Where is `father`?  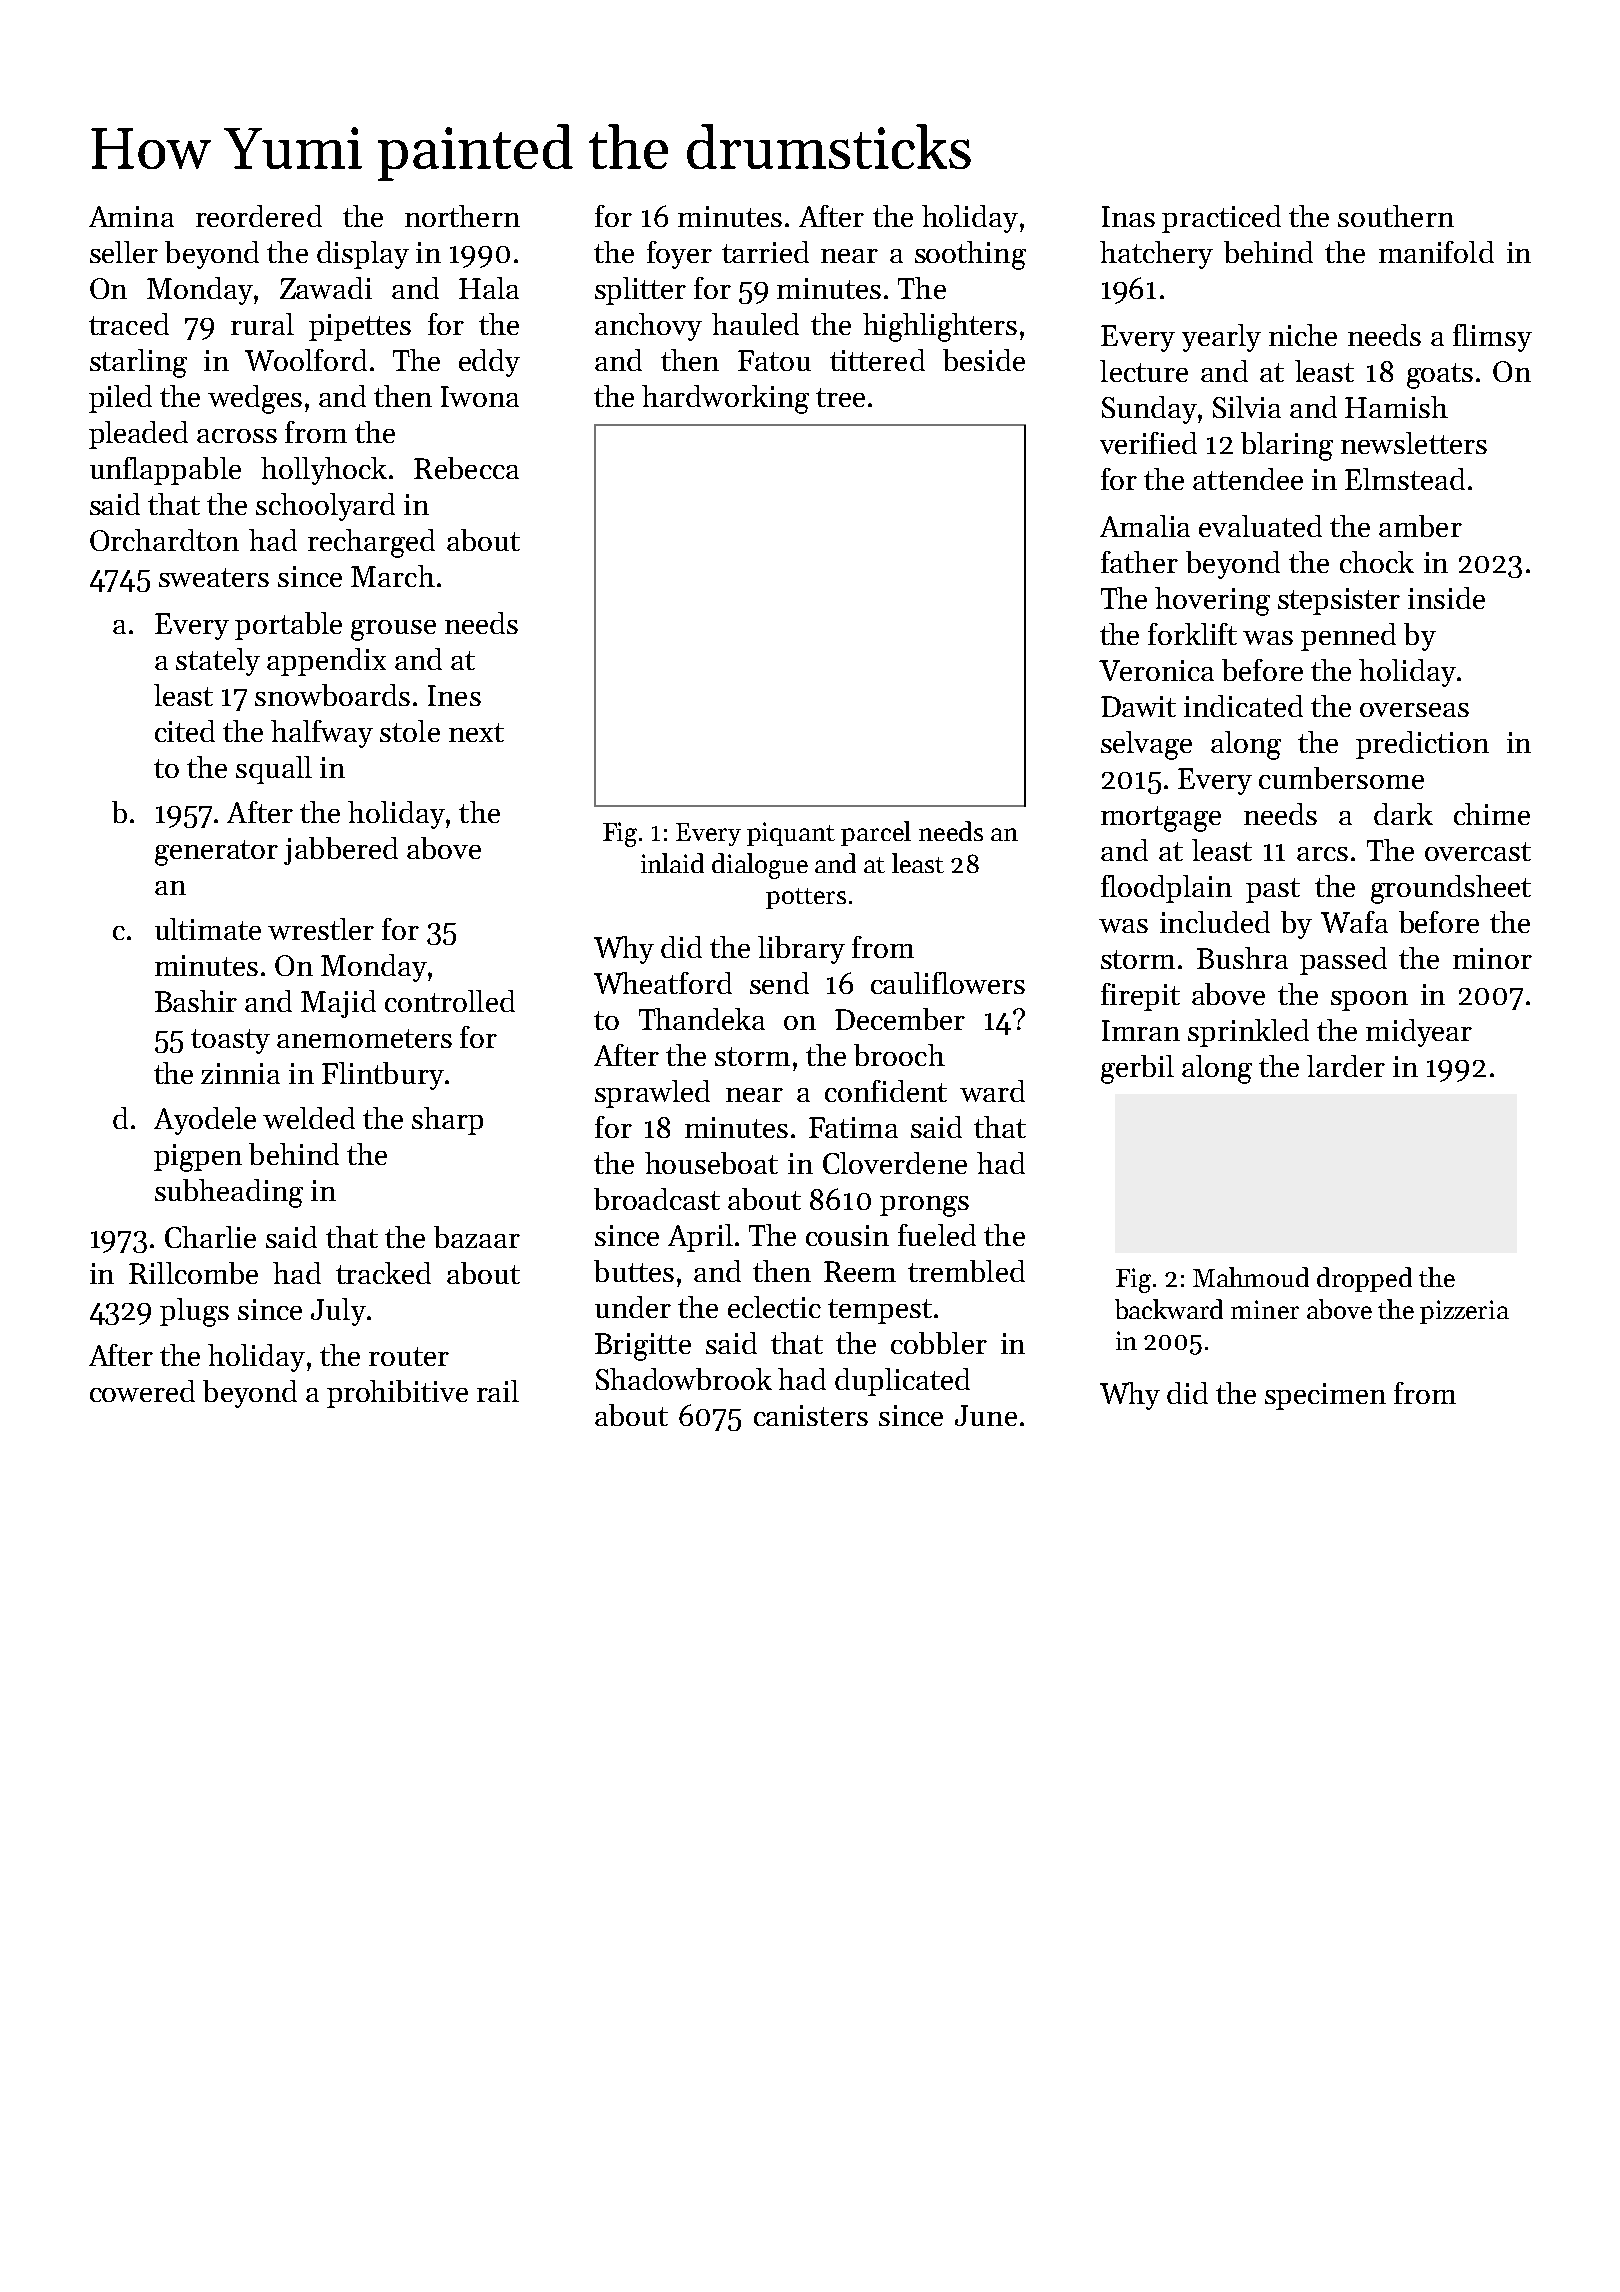 father is located at coordinates (1139, 562).
